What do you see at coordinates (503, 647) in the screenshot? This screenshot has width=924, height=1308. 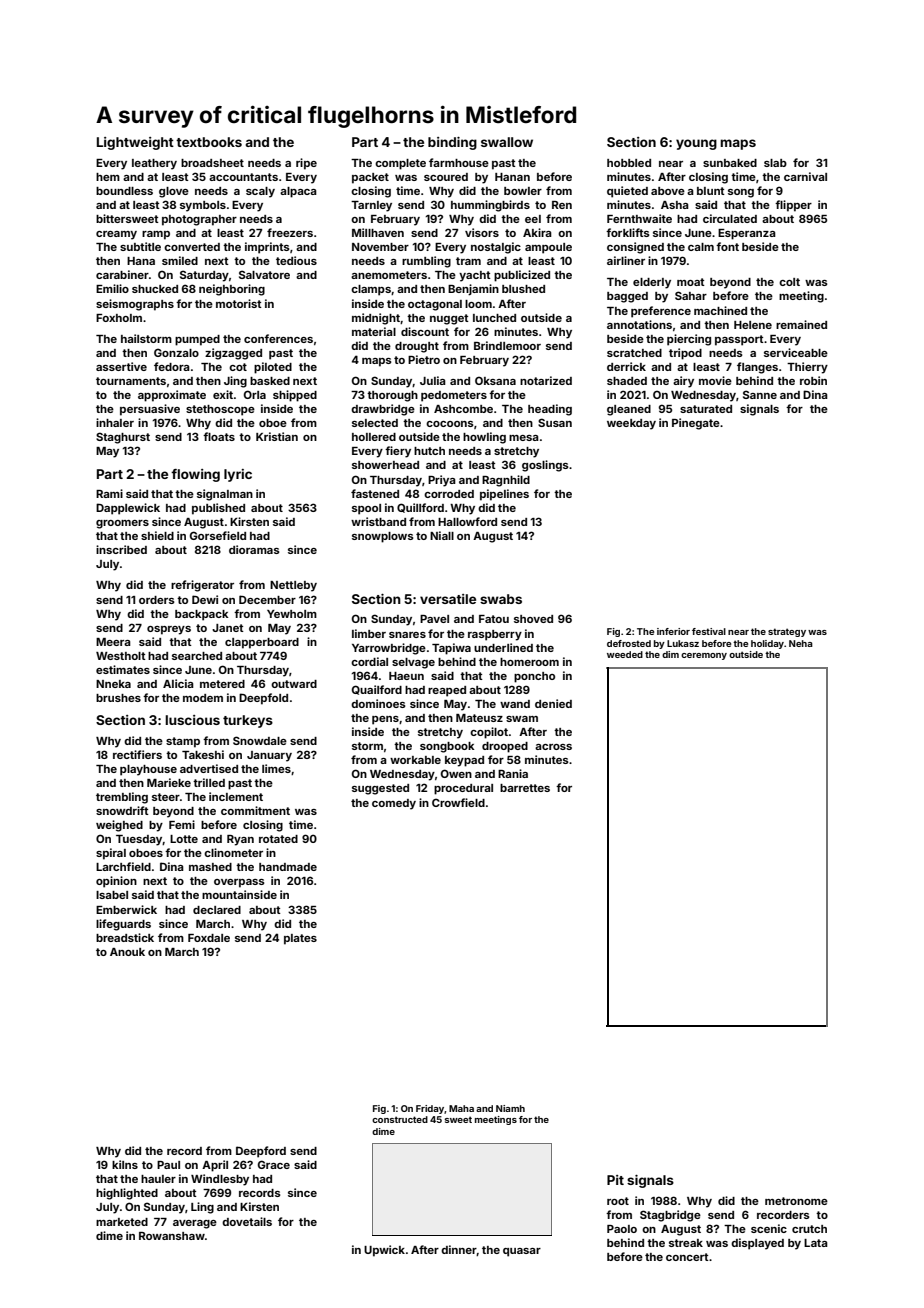 I see `underlined` at bounding box center [503, 647].
